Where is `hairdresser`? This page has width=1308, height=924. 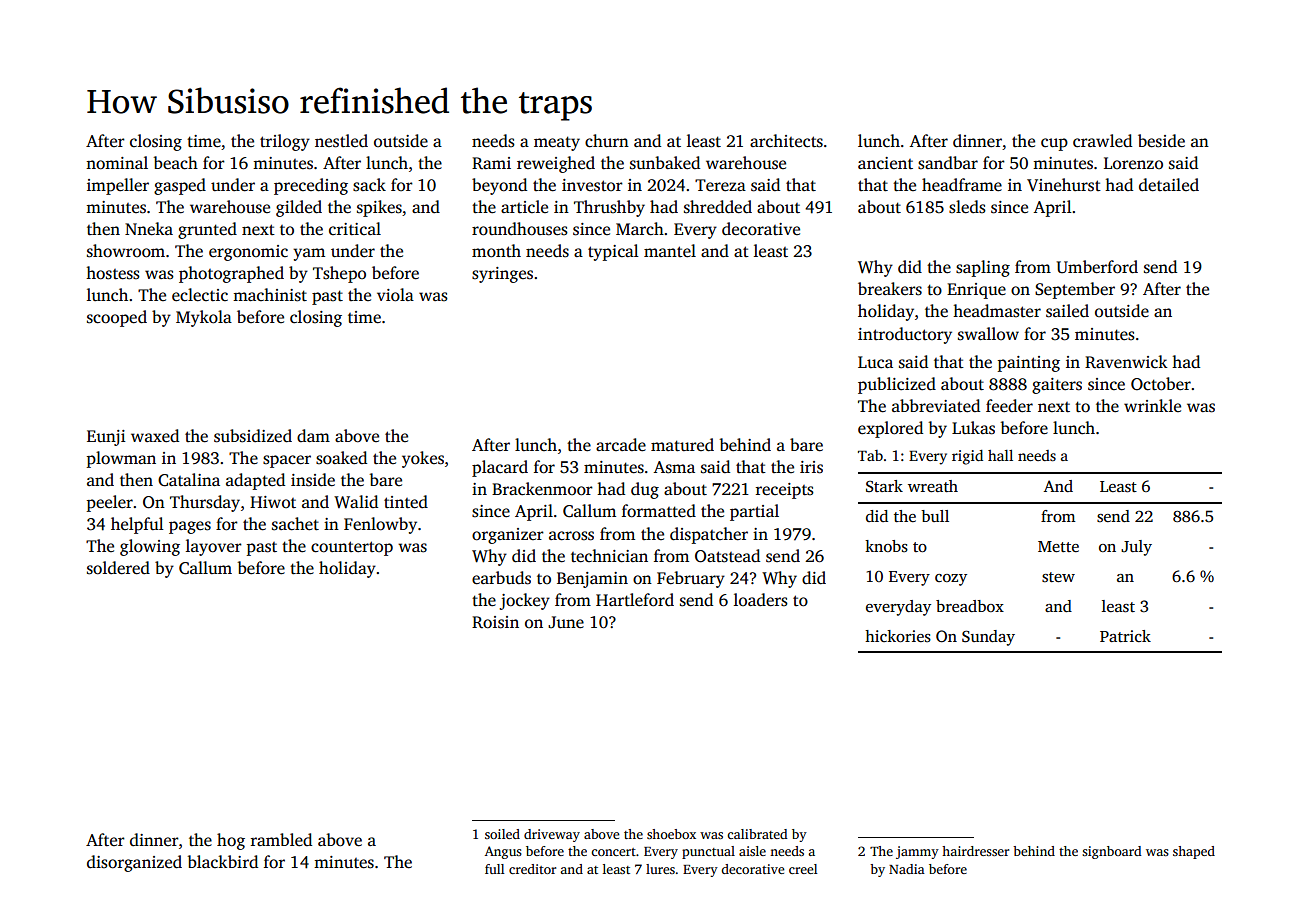 hairdresser is located at coordinates (975, 851).
